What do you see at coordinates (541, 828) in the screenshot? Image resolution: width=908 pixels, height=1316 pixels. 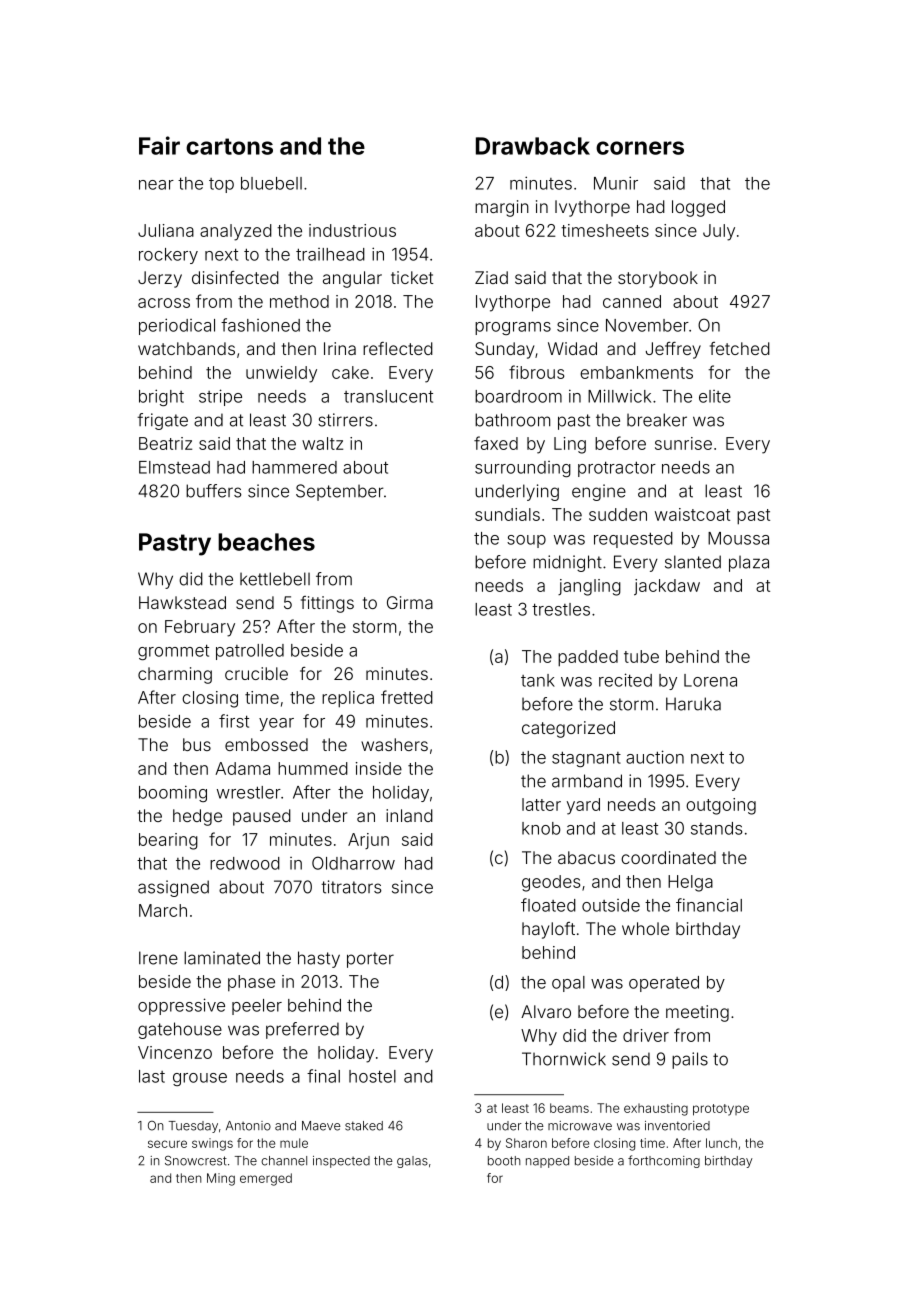 I see `knob` at bounding box center [541, 828].
